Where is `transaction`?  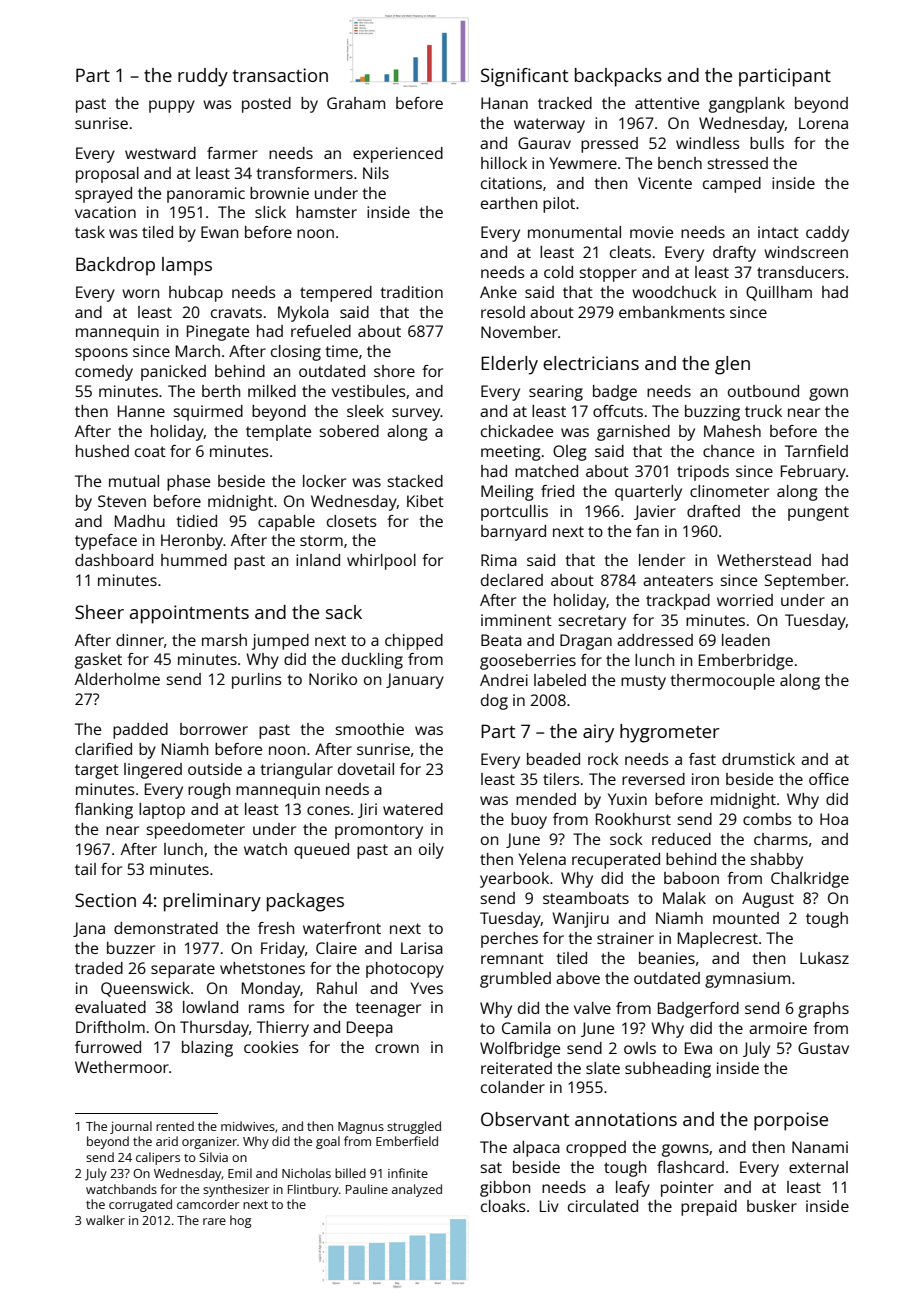 transaction is located at coordinates (280, 75).
